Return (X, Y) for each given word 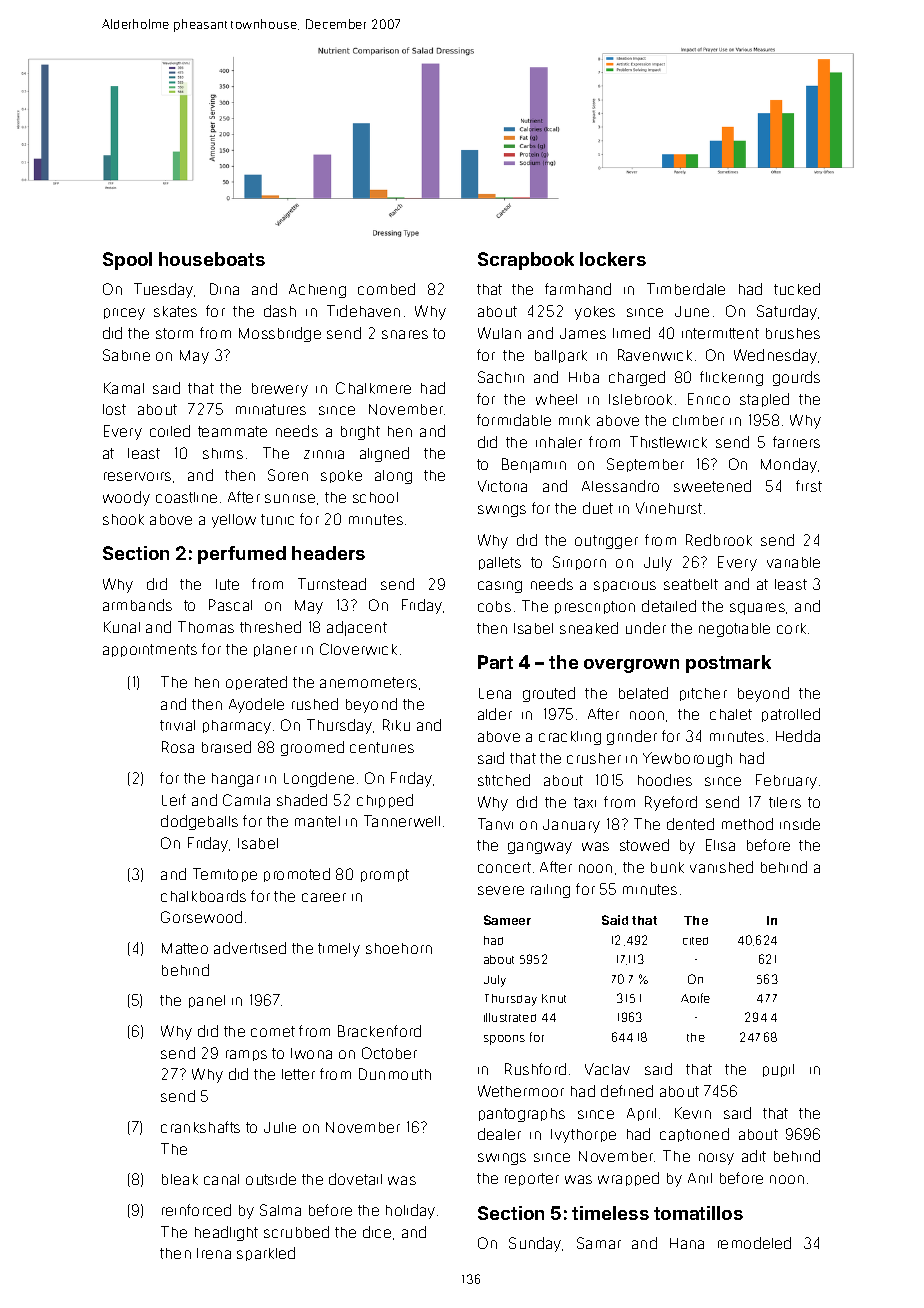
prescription (595, 607)
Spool (127, 261)
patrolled (791, 715)
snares (405, 334)
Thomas (206, 627)
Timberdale (686, 289)
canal (221, 1179)
